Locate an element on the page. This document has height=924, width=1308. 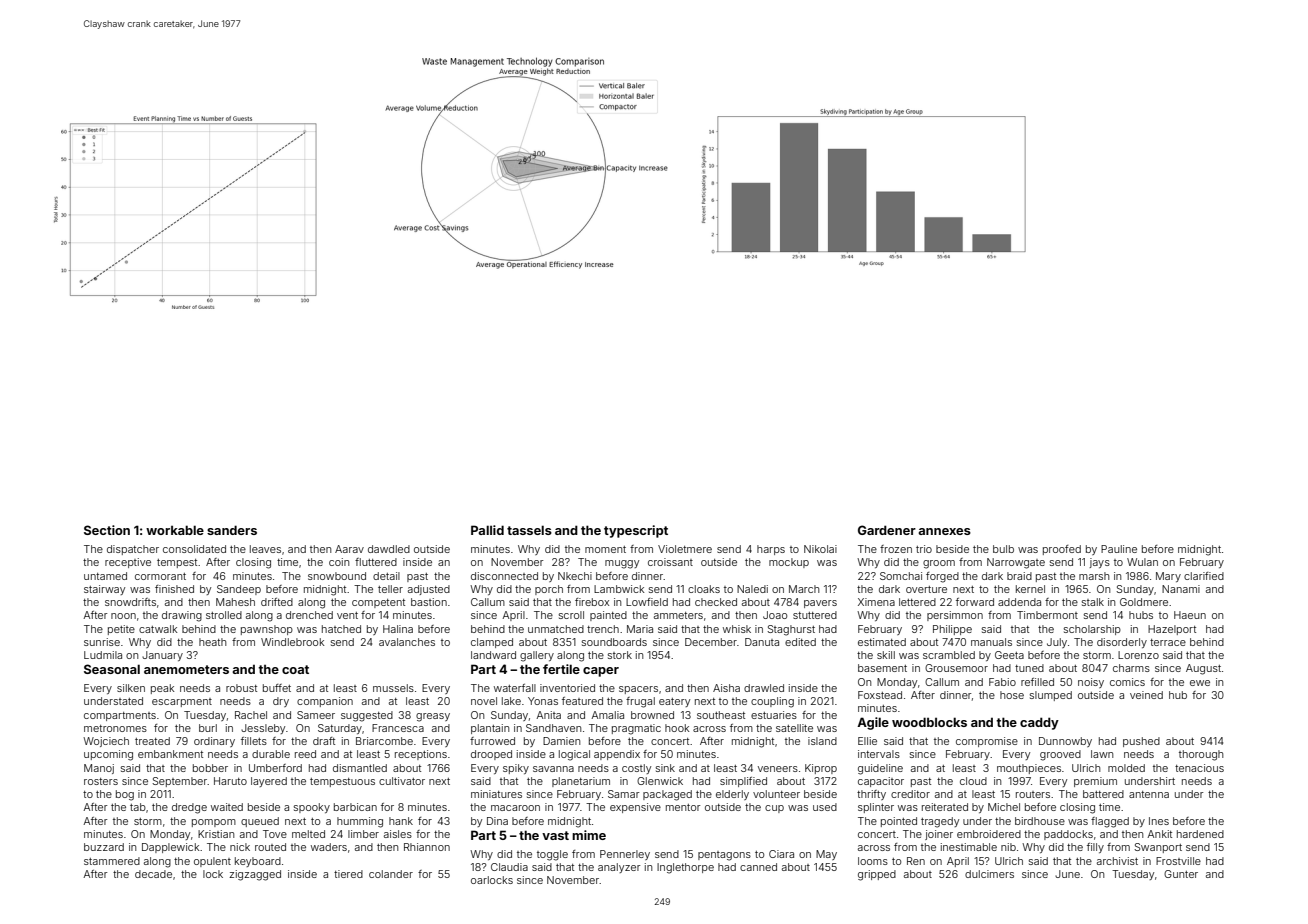
anemometers is located at coordinates (186, 669).
